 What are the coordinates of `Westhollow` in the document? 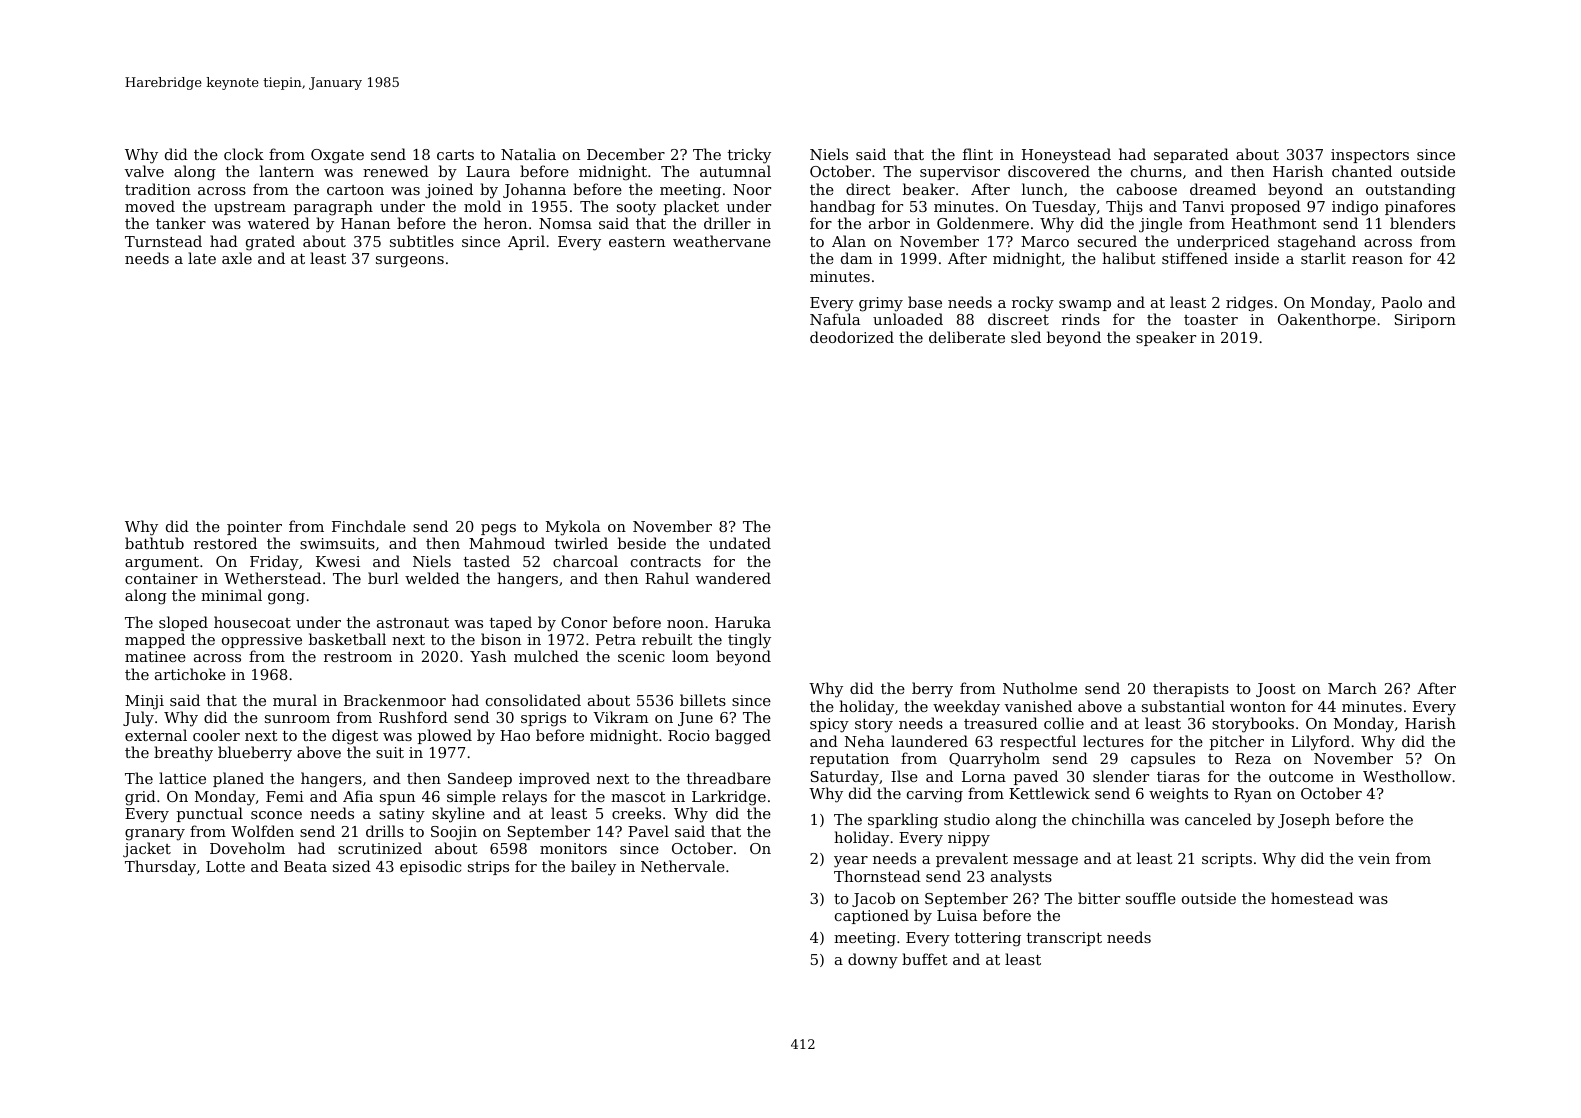 It's located at (1407, 776).
